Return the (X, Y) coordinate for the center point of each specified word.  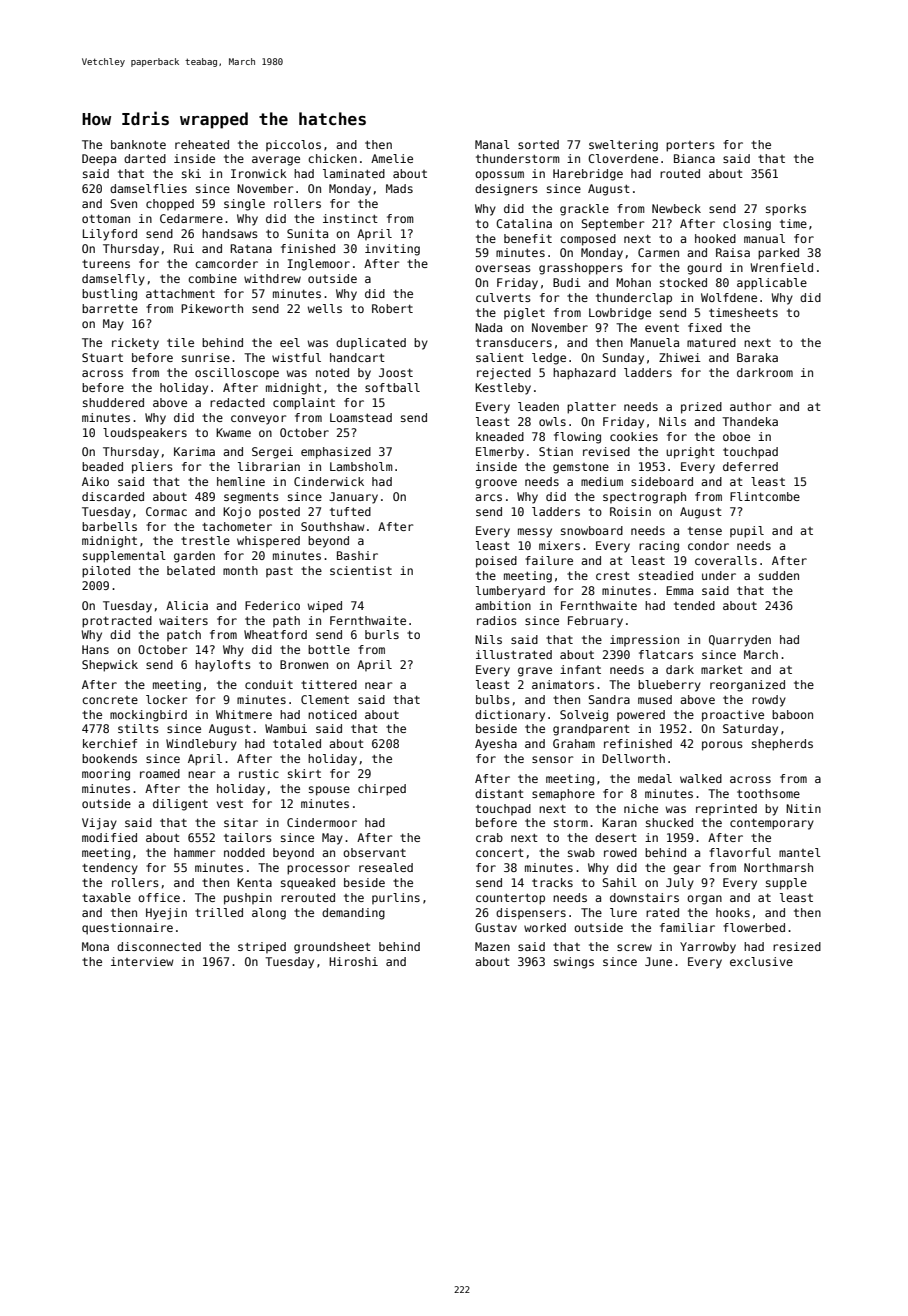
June (658, 961)
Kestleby (503, 389)
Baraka (757, 357)
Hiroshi (353, 961)
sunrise (206, 357)
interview (142, 961)
